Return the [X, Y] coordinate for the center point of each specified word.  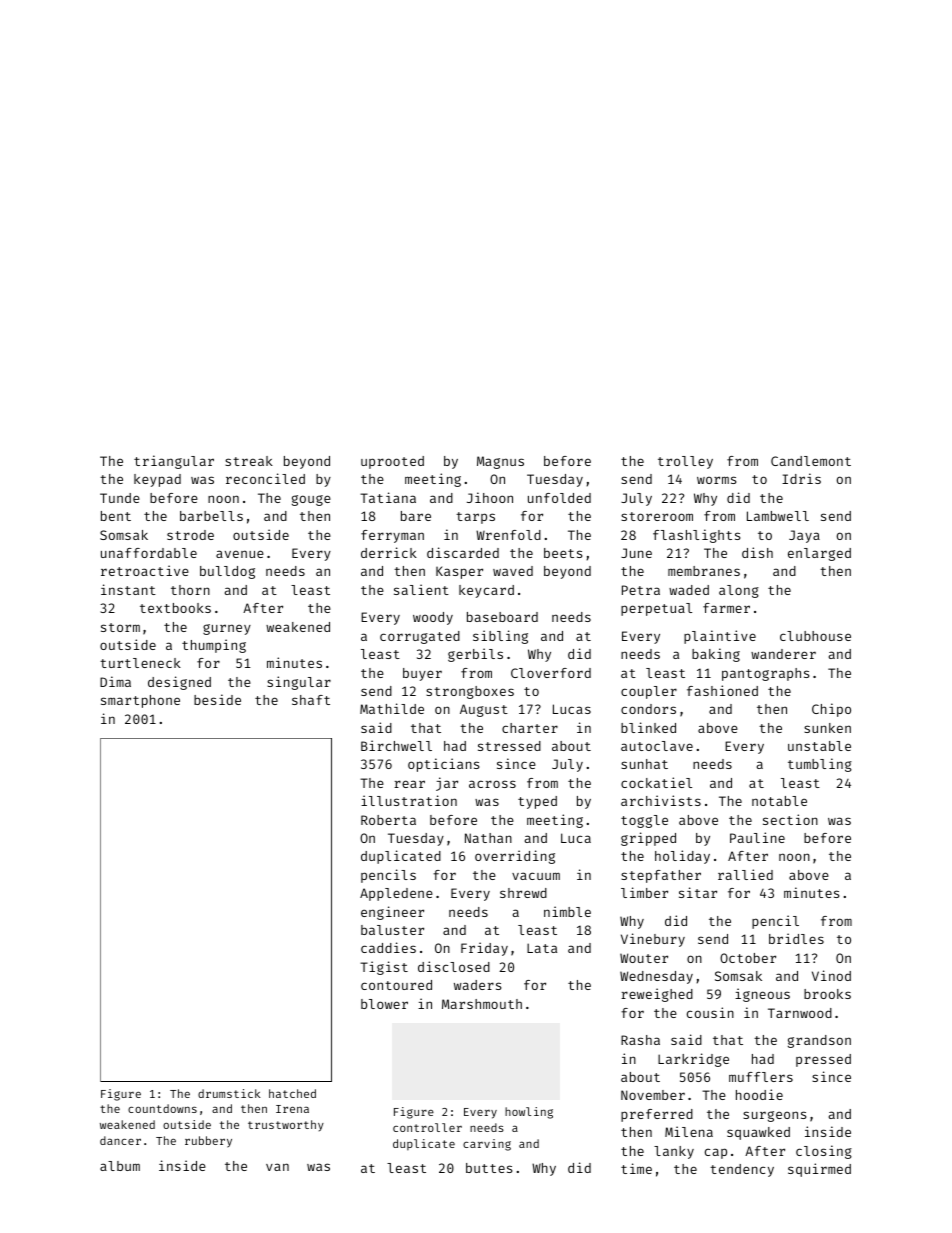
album [120, 1166]
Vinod [831, 975]
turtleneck [140, 663]
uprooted [392, 462]
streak [249, 461]
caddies [388, 947]
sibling [500, 637]
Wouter [644, 958]
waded [689, 590]
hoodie [759, 1094]
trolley [685, 462]
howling [529, 1113]
